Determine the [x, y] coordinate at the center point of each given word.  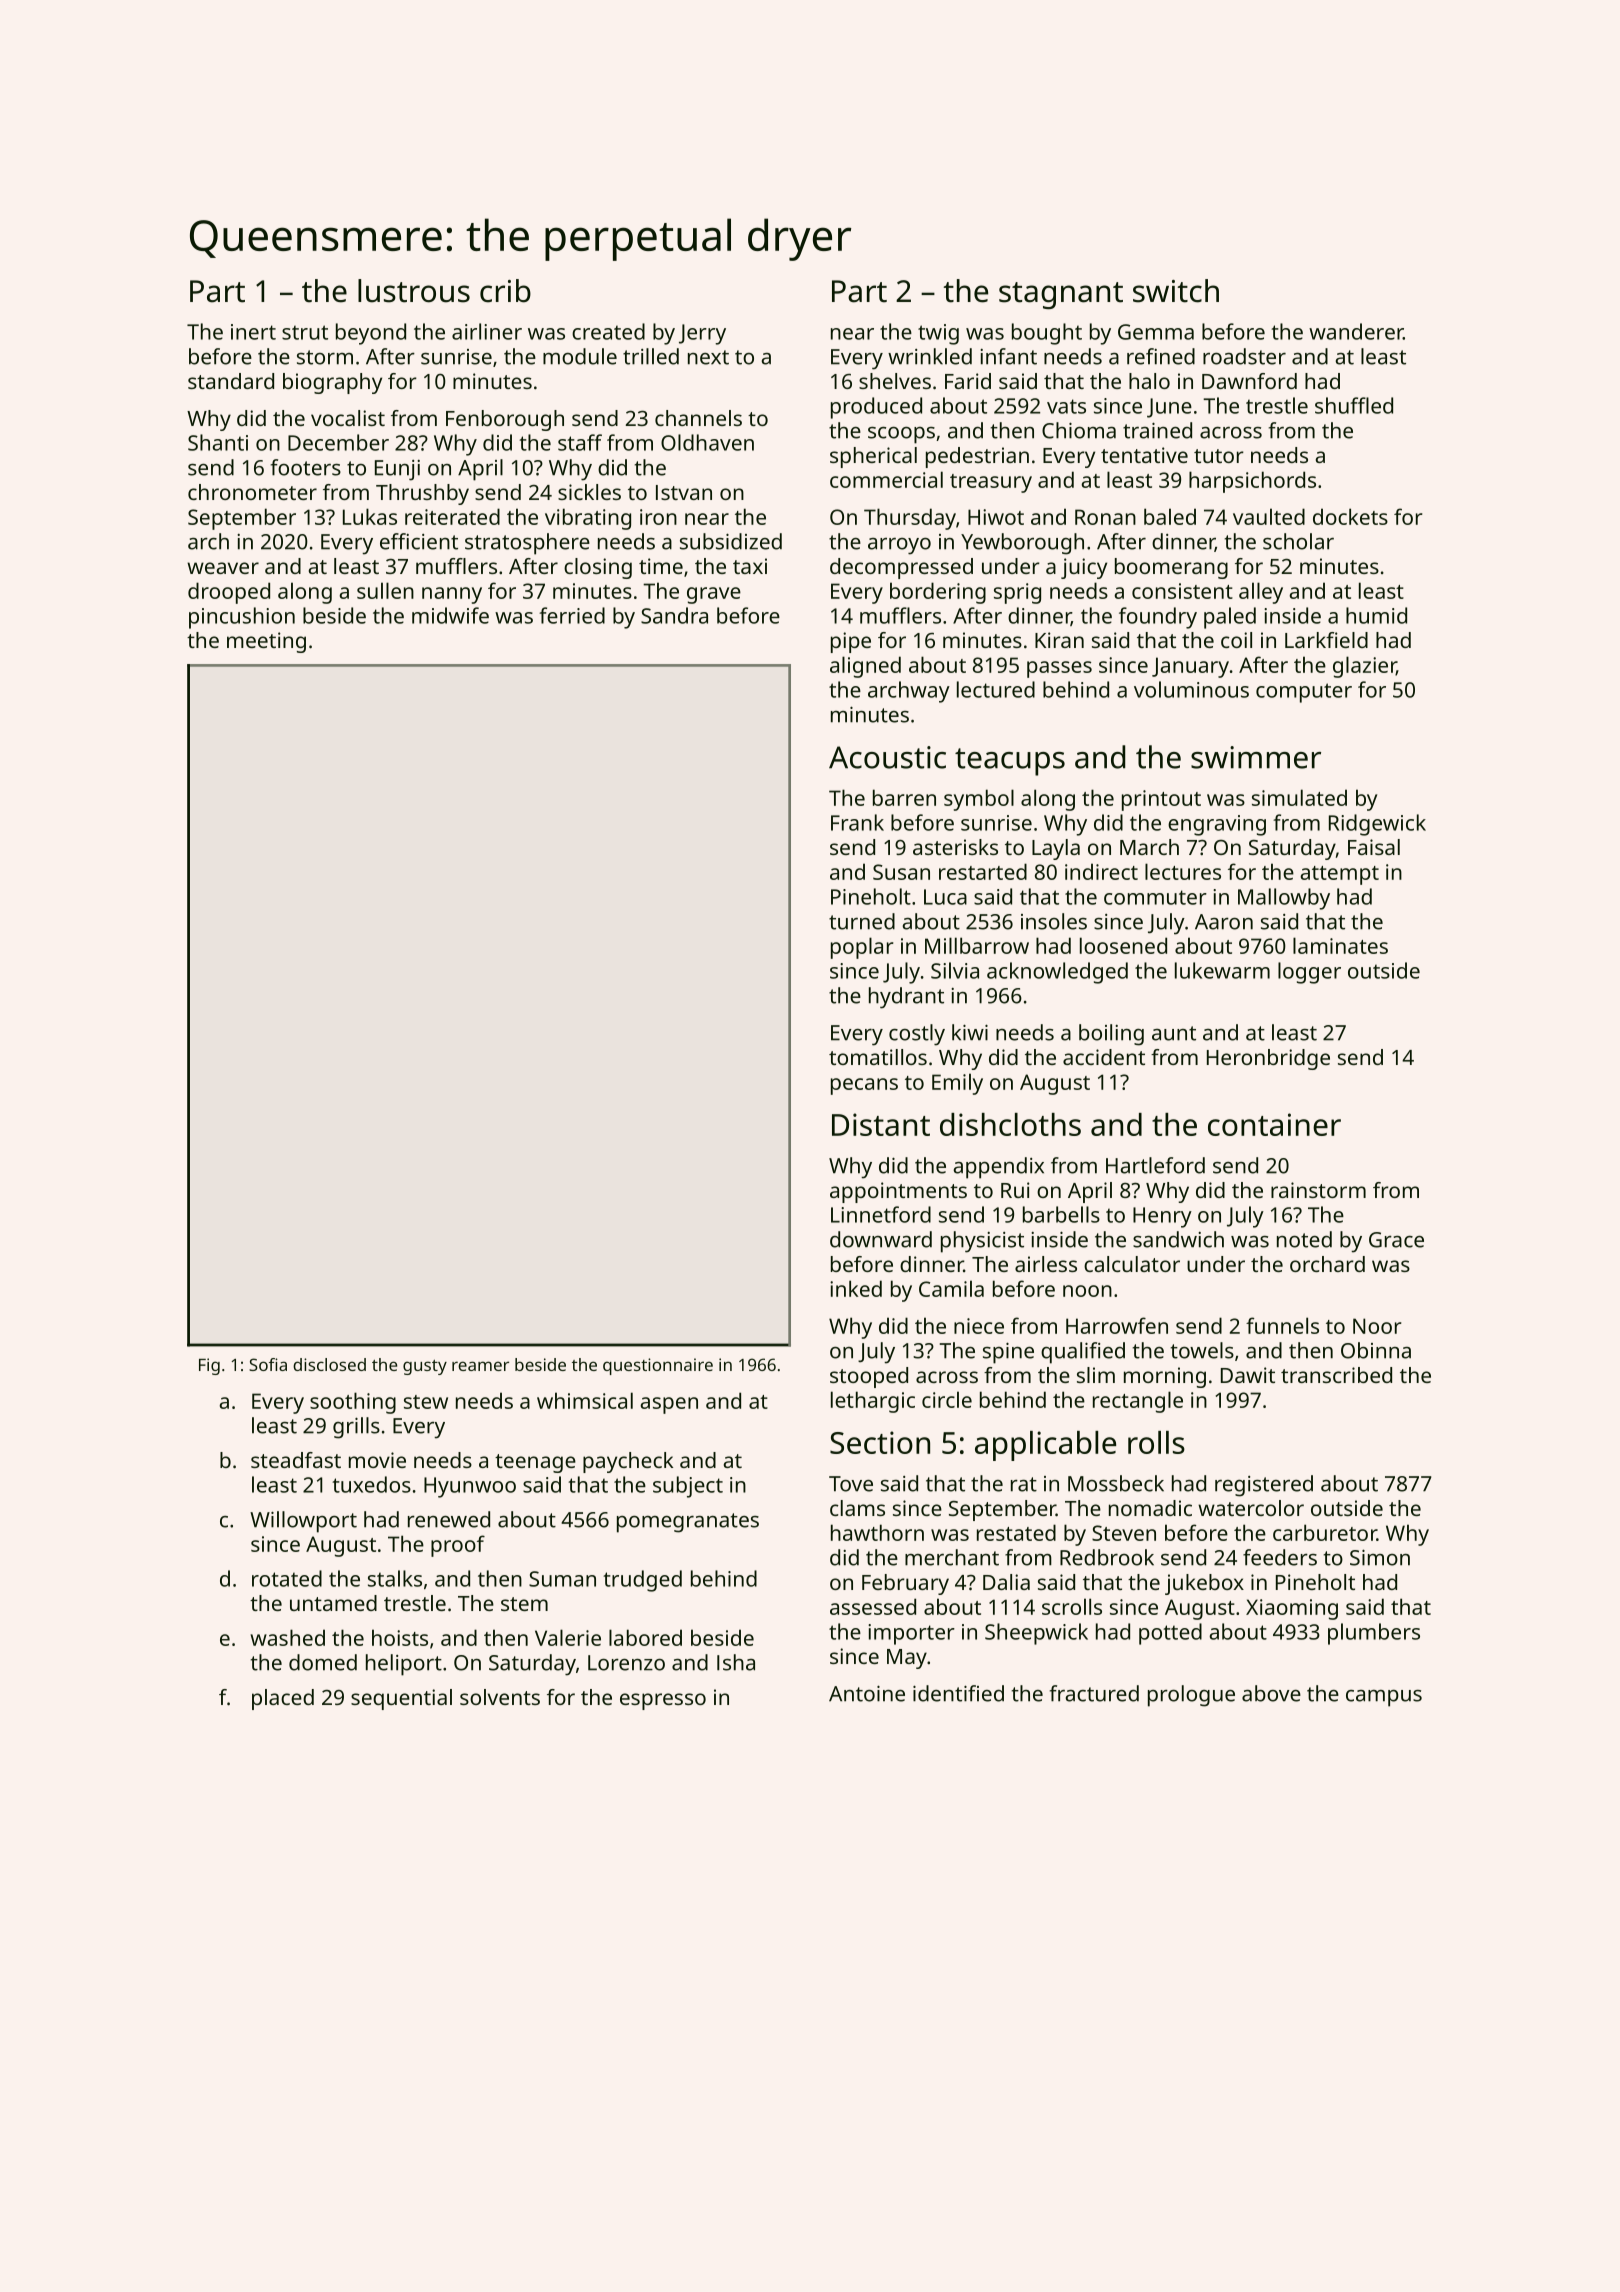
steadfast [296, 1460]
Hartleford [1155, 1165]
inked [856, 1288]
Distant [881, 1124]
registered [1264, 1486]
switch [1176, 291]
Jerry [702, 334]
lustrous [414, 291]
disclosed [329, 1364]
